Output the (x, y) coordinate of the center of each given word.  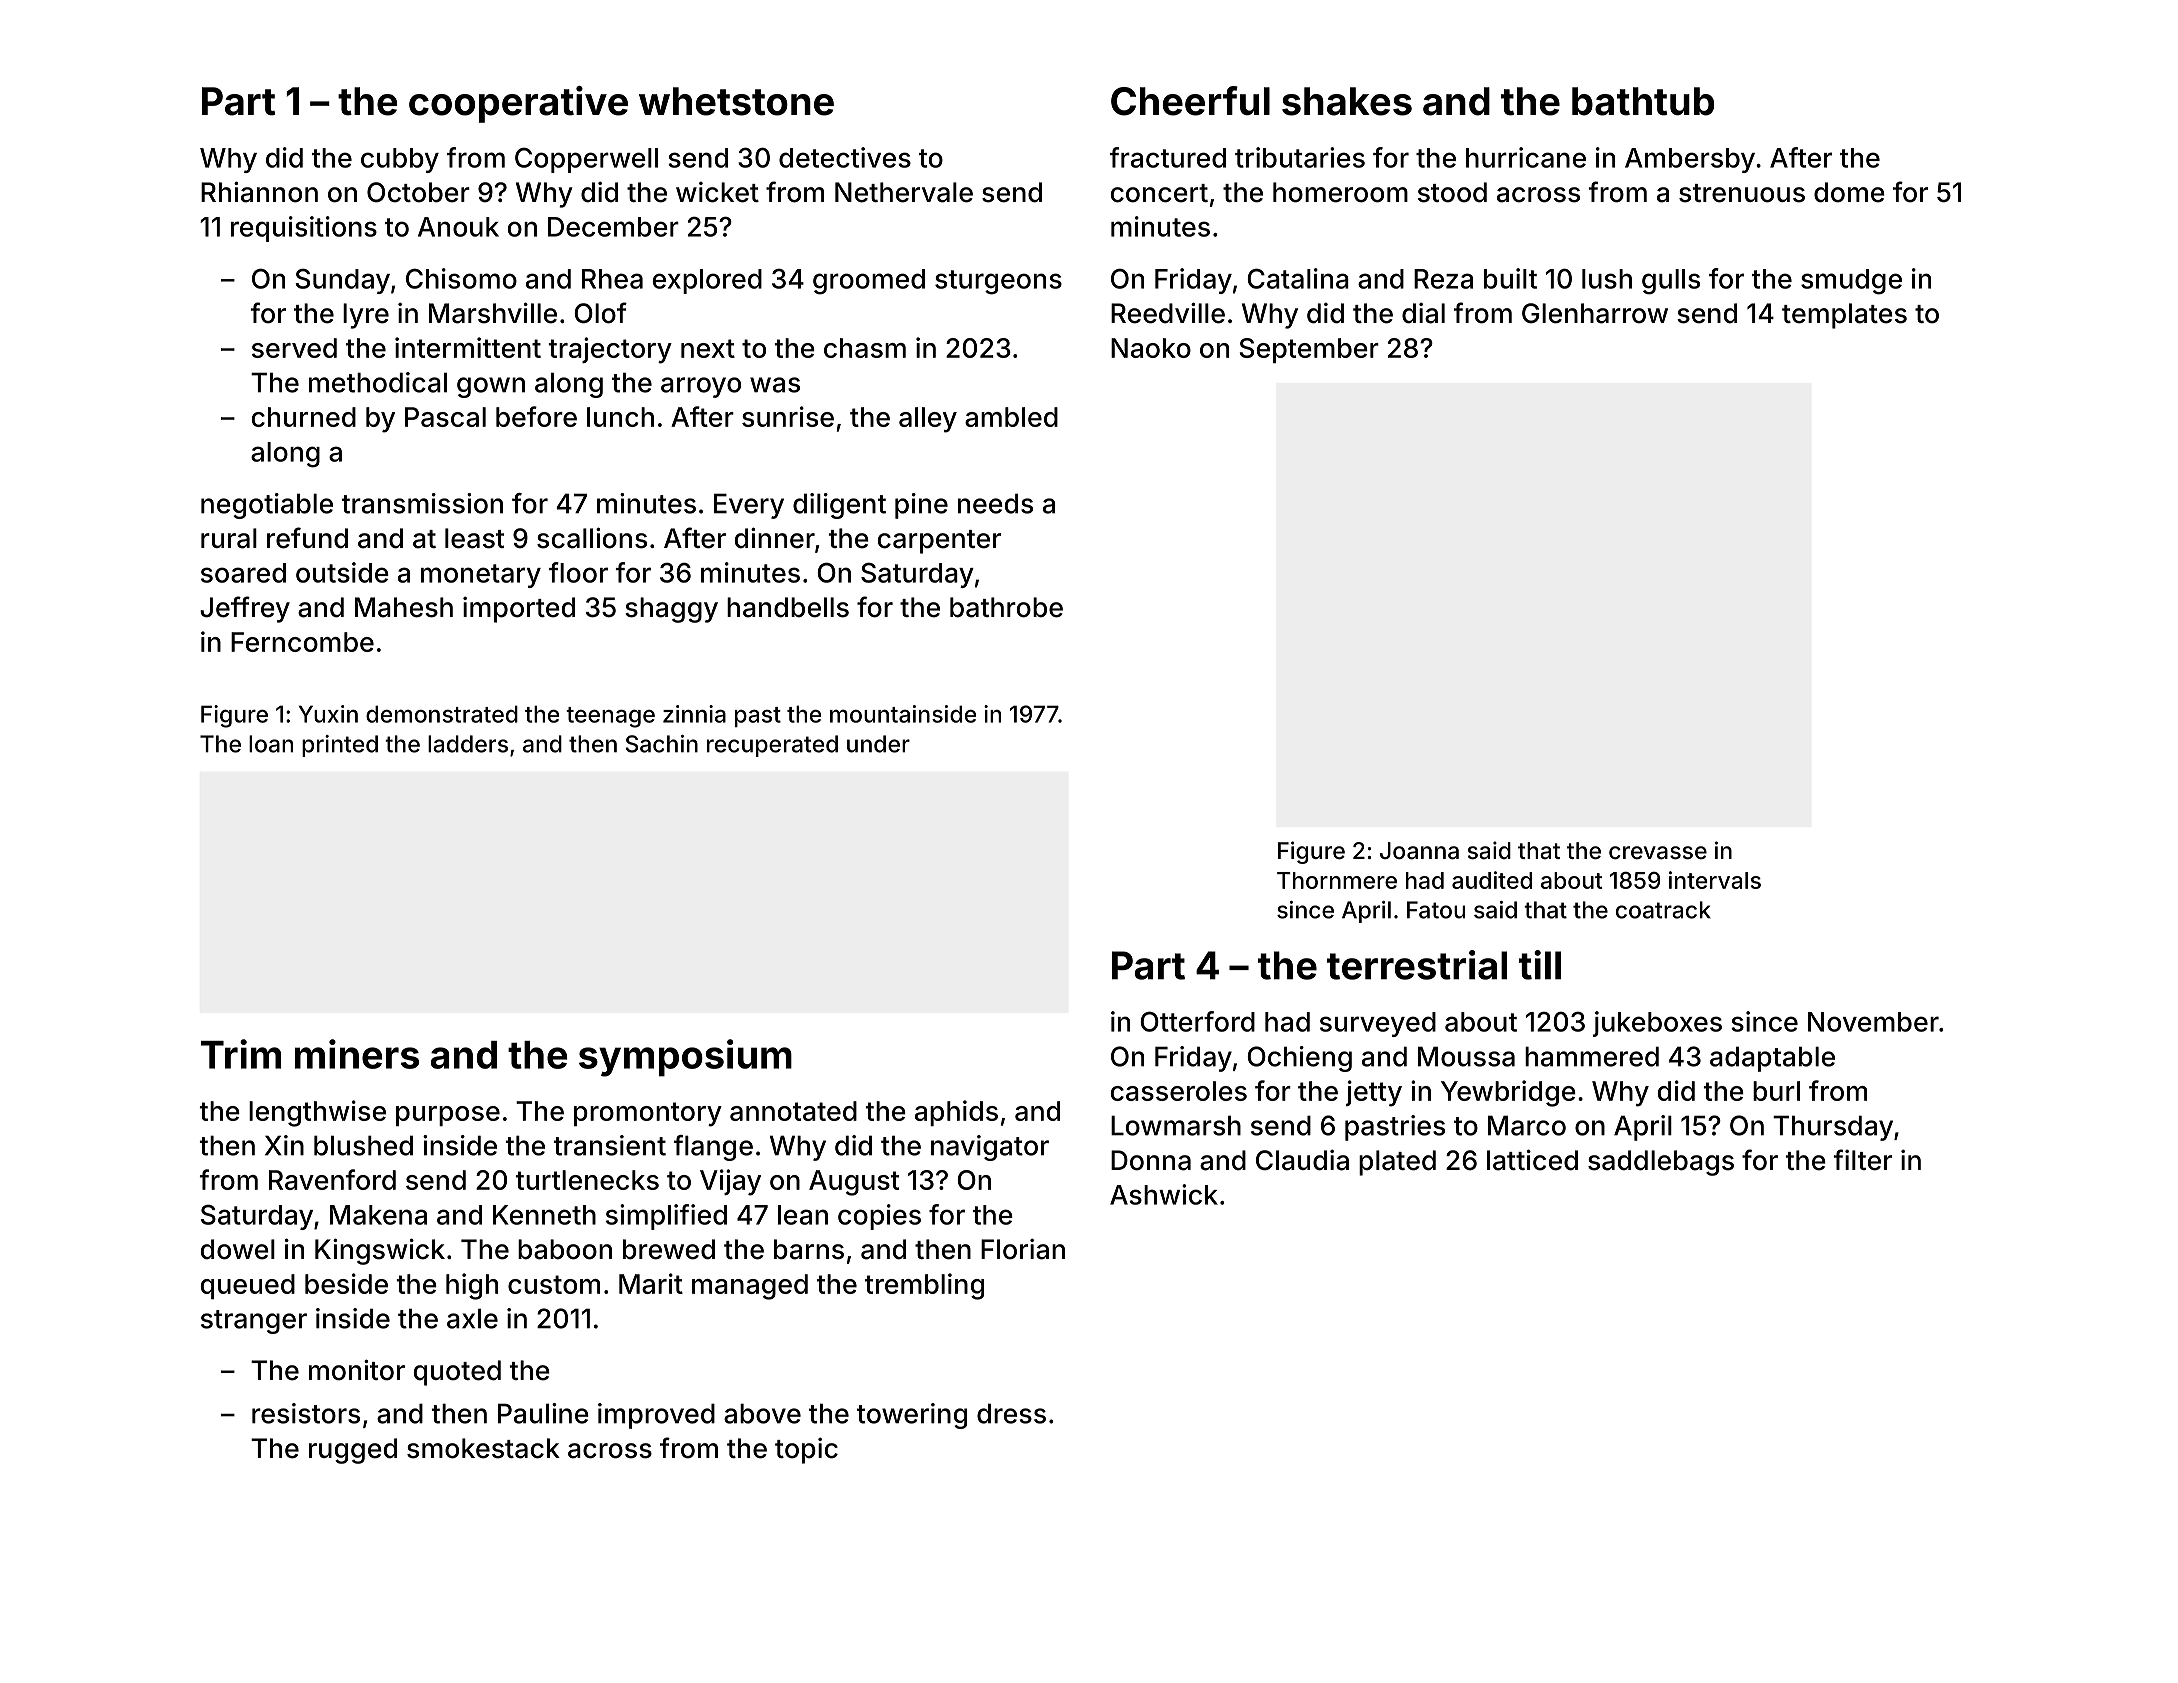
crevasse (1658, 853)
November (1873, 1022)
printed (340, 746)
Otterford (1197, 1021)
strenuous (1742, 193)
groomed (869, 282)
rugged (353, 1451)
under (878, 744)
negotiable (267, 506)
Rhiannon (259, 192)
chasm (865, 348)
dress (1011, 1413)
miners (357, 1054)
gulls (1671, 282)
